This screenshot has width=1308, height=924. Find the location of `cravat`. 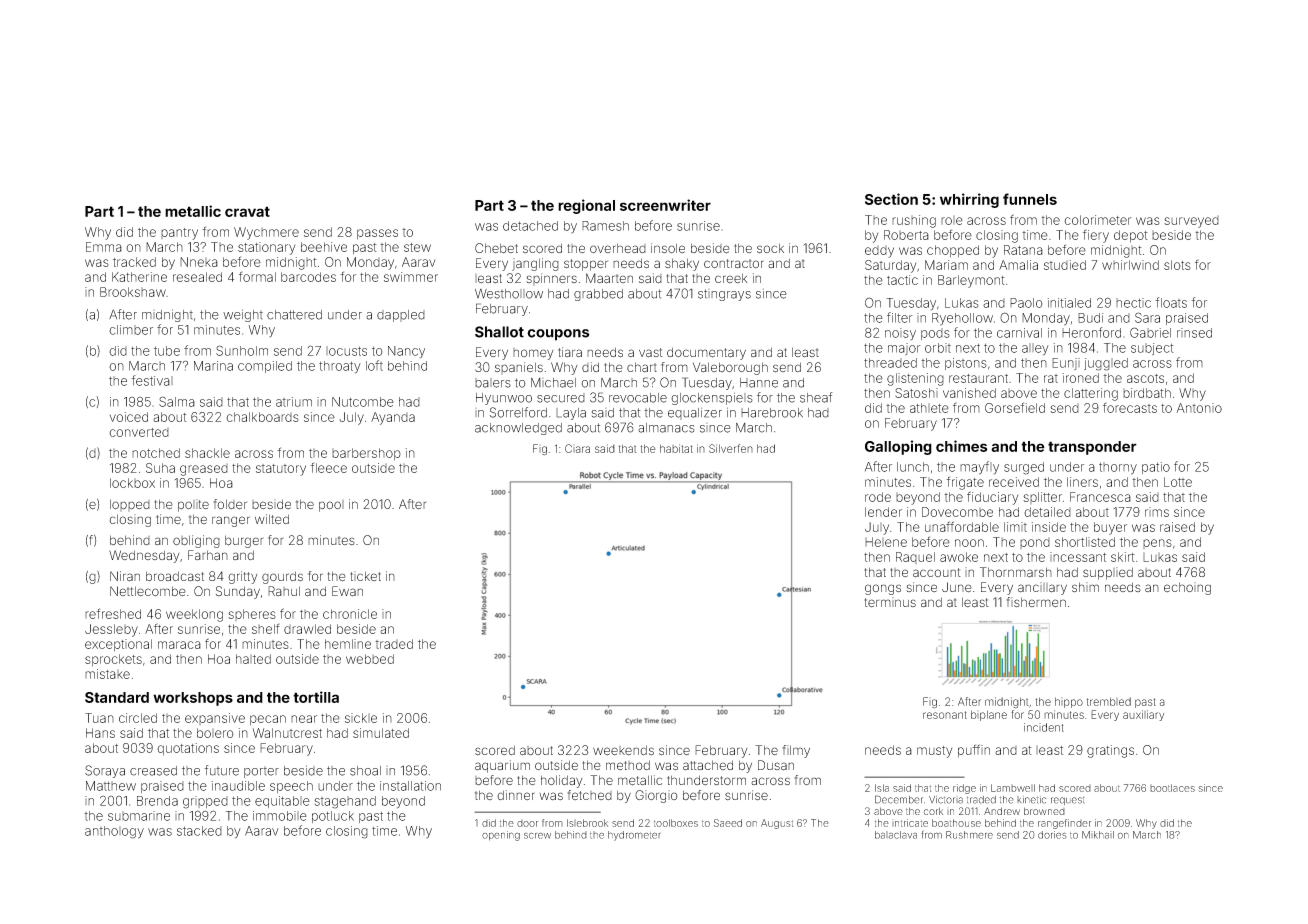

cravat is located at coordinates (247, 211).
